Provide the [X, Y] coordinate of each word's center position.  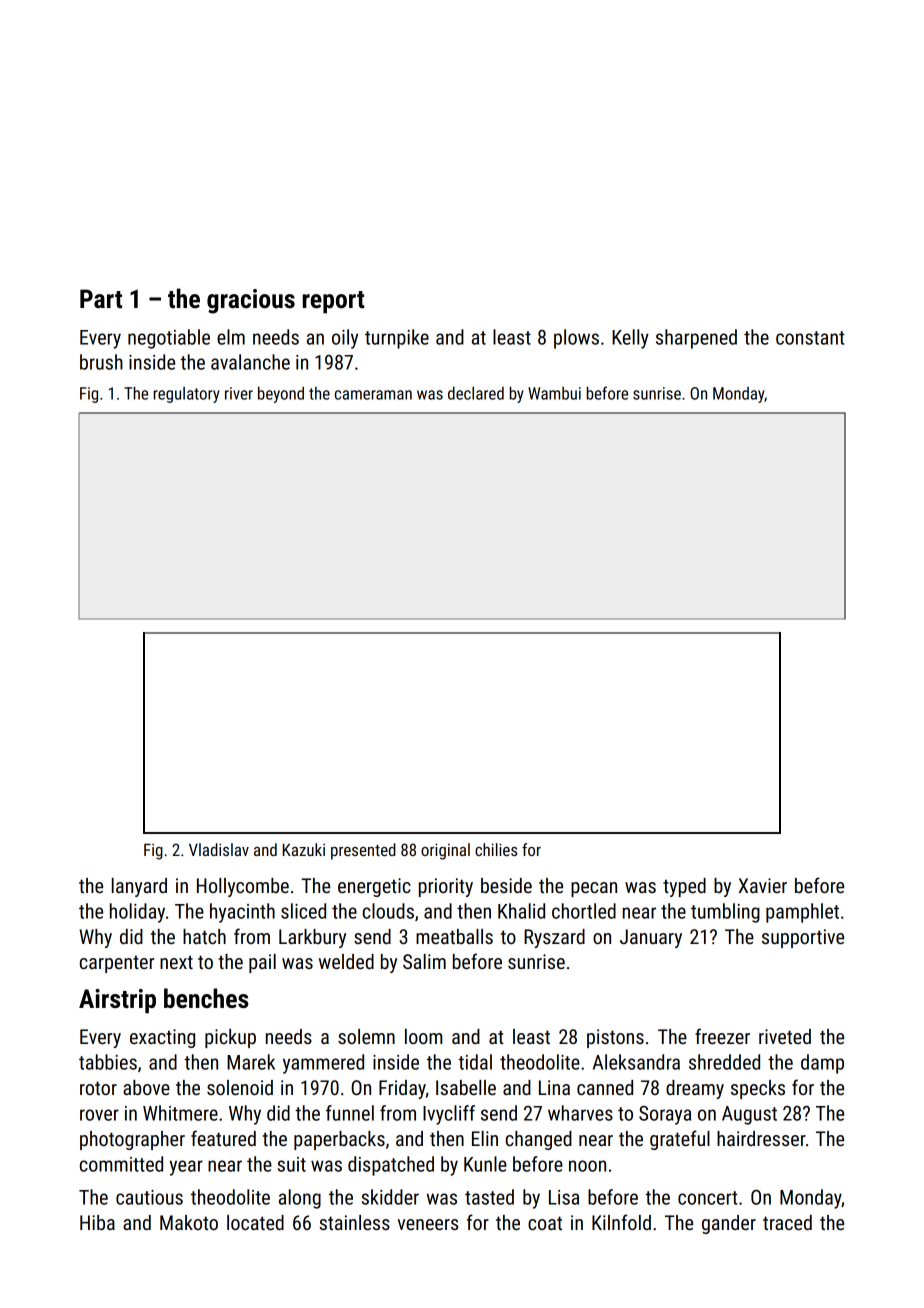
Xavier [762, 885]
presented [363, 851]
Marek [251, 1062]
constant [810, 338]
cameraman [373, 395]
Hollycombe [243, 887]
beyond [281, 395]
